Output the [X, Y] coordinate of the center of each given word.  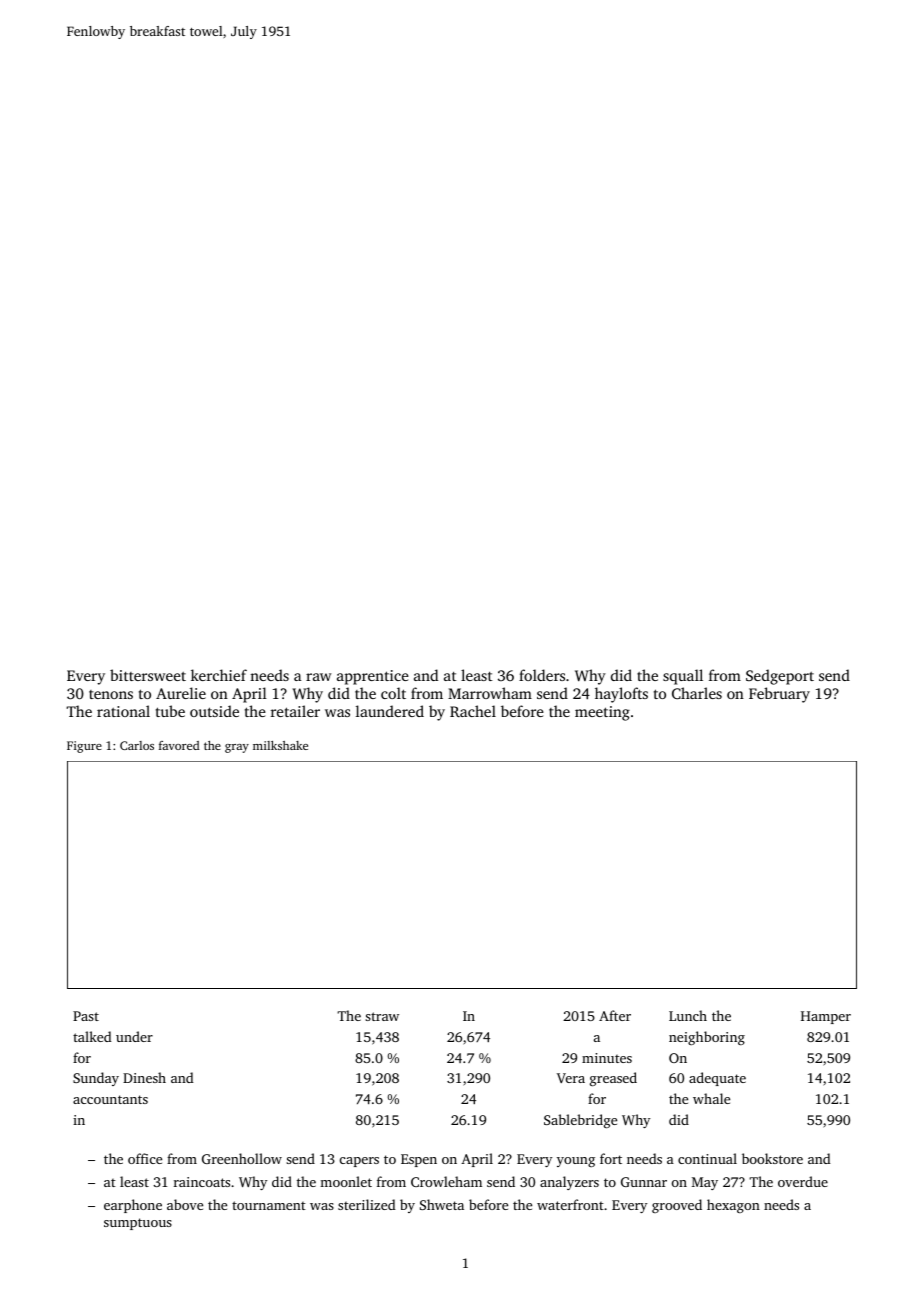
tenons [111, 694]
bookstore [772, 1158]
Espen [419, 1160]
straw [382, 1016]
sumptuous [138, 1224]
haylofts [621, 695]
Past [86, 1016]
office [145, 1158]
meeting [602, 713]
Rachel [473, 711]
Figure [84, 747]
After [615, 1015]
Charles [697, 693]
